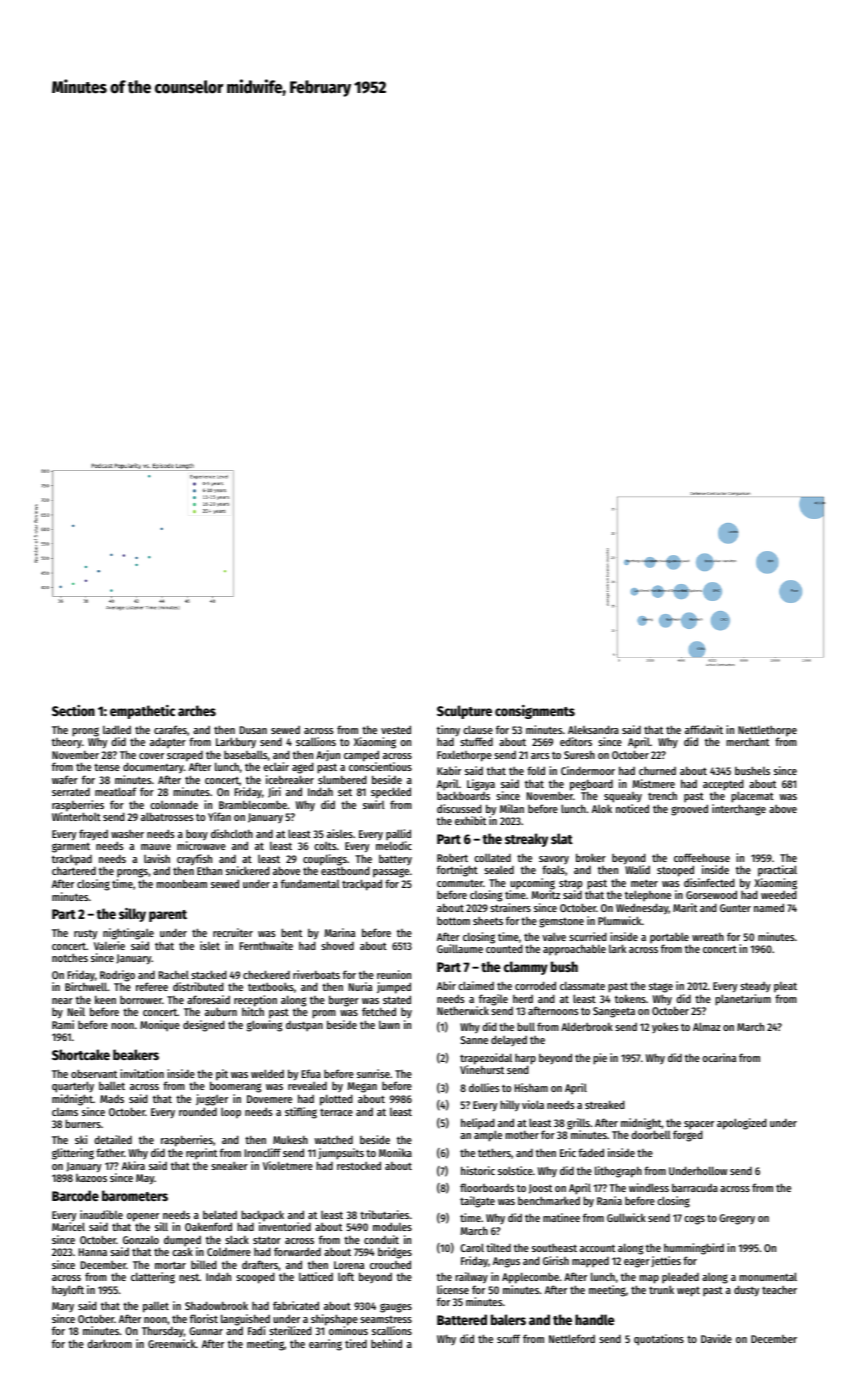 The height and width of the page is (1400, 849). Describe the element at coordinates (719, 1057) in the page. I see `ocarina` at that location.
